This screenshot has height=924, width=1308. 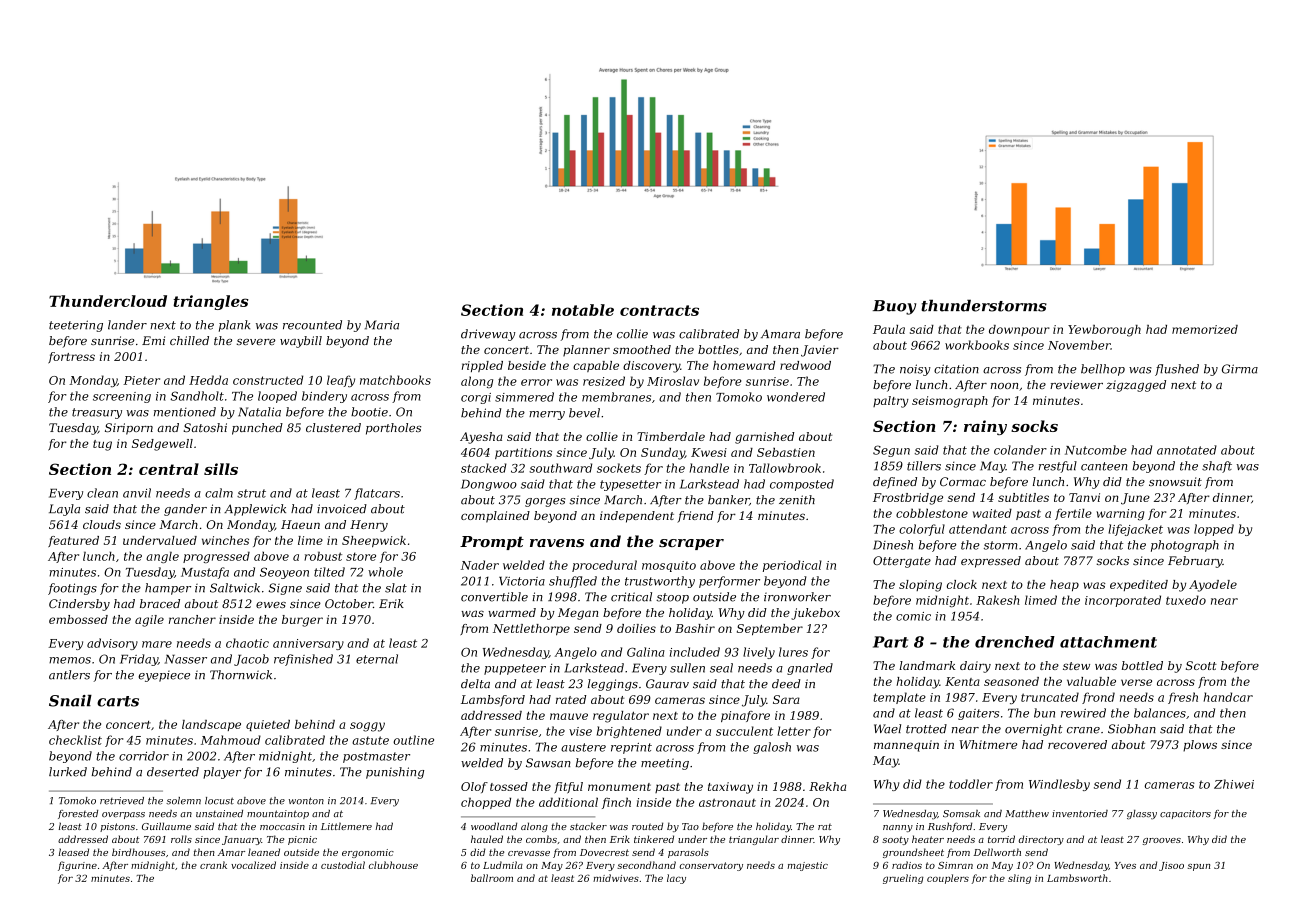 I want to click on invoiced, so click(x=342, y=509).
